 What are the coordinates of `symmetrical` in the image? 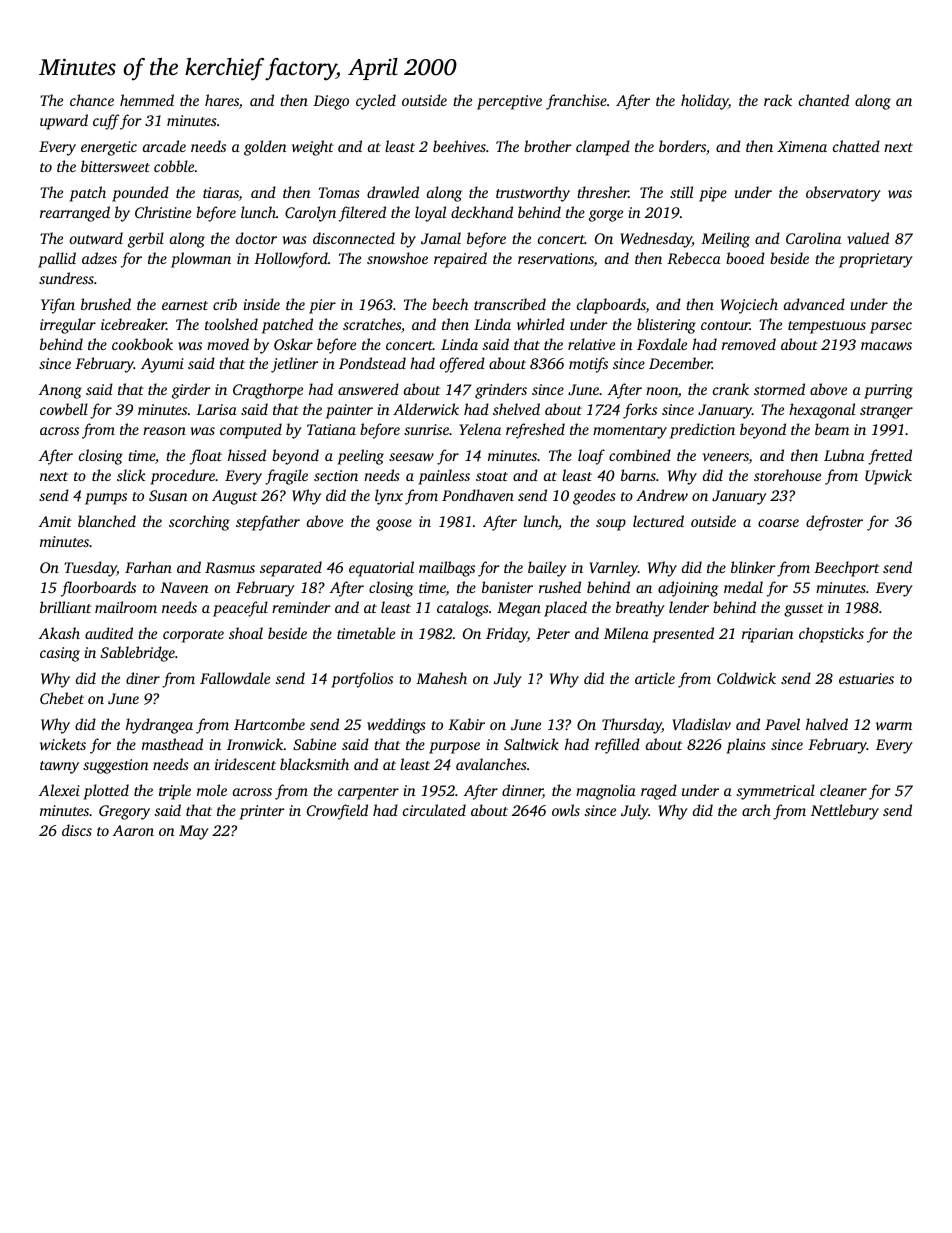 It's located at (776, 792).
